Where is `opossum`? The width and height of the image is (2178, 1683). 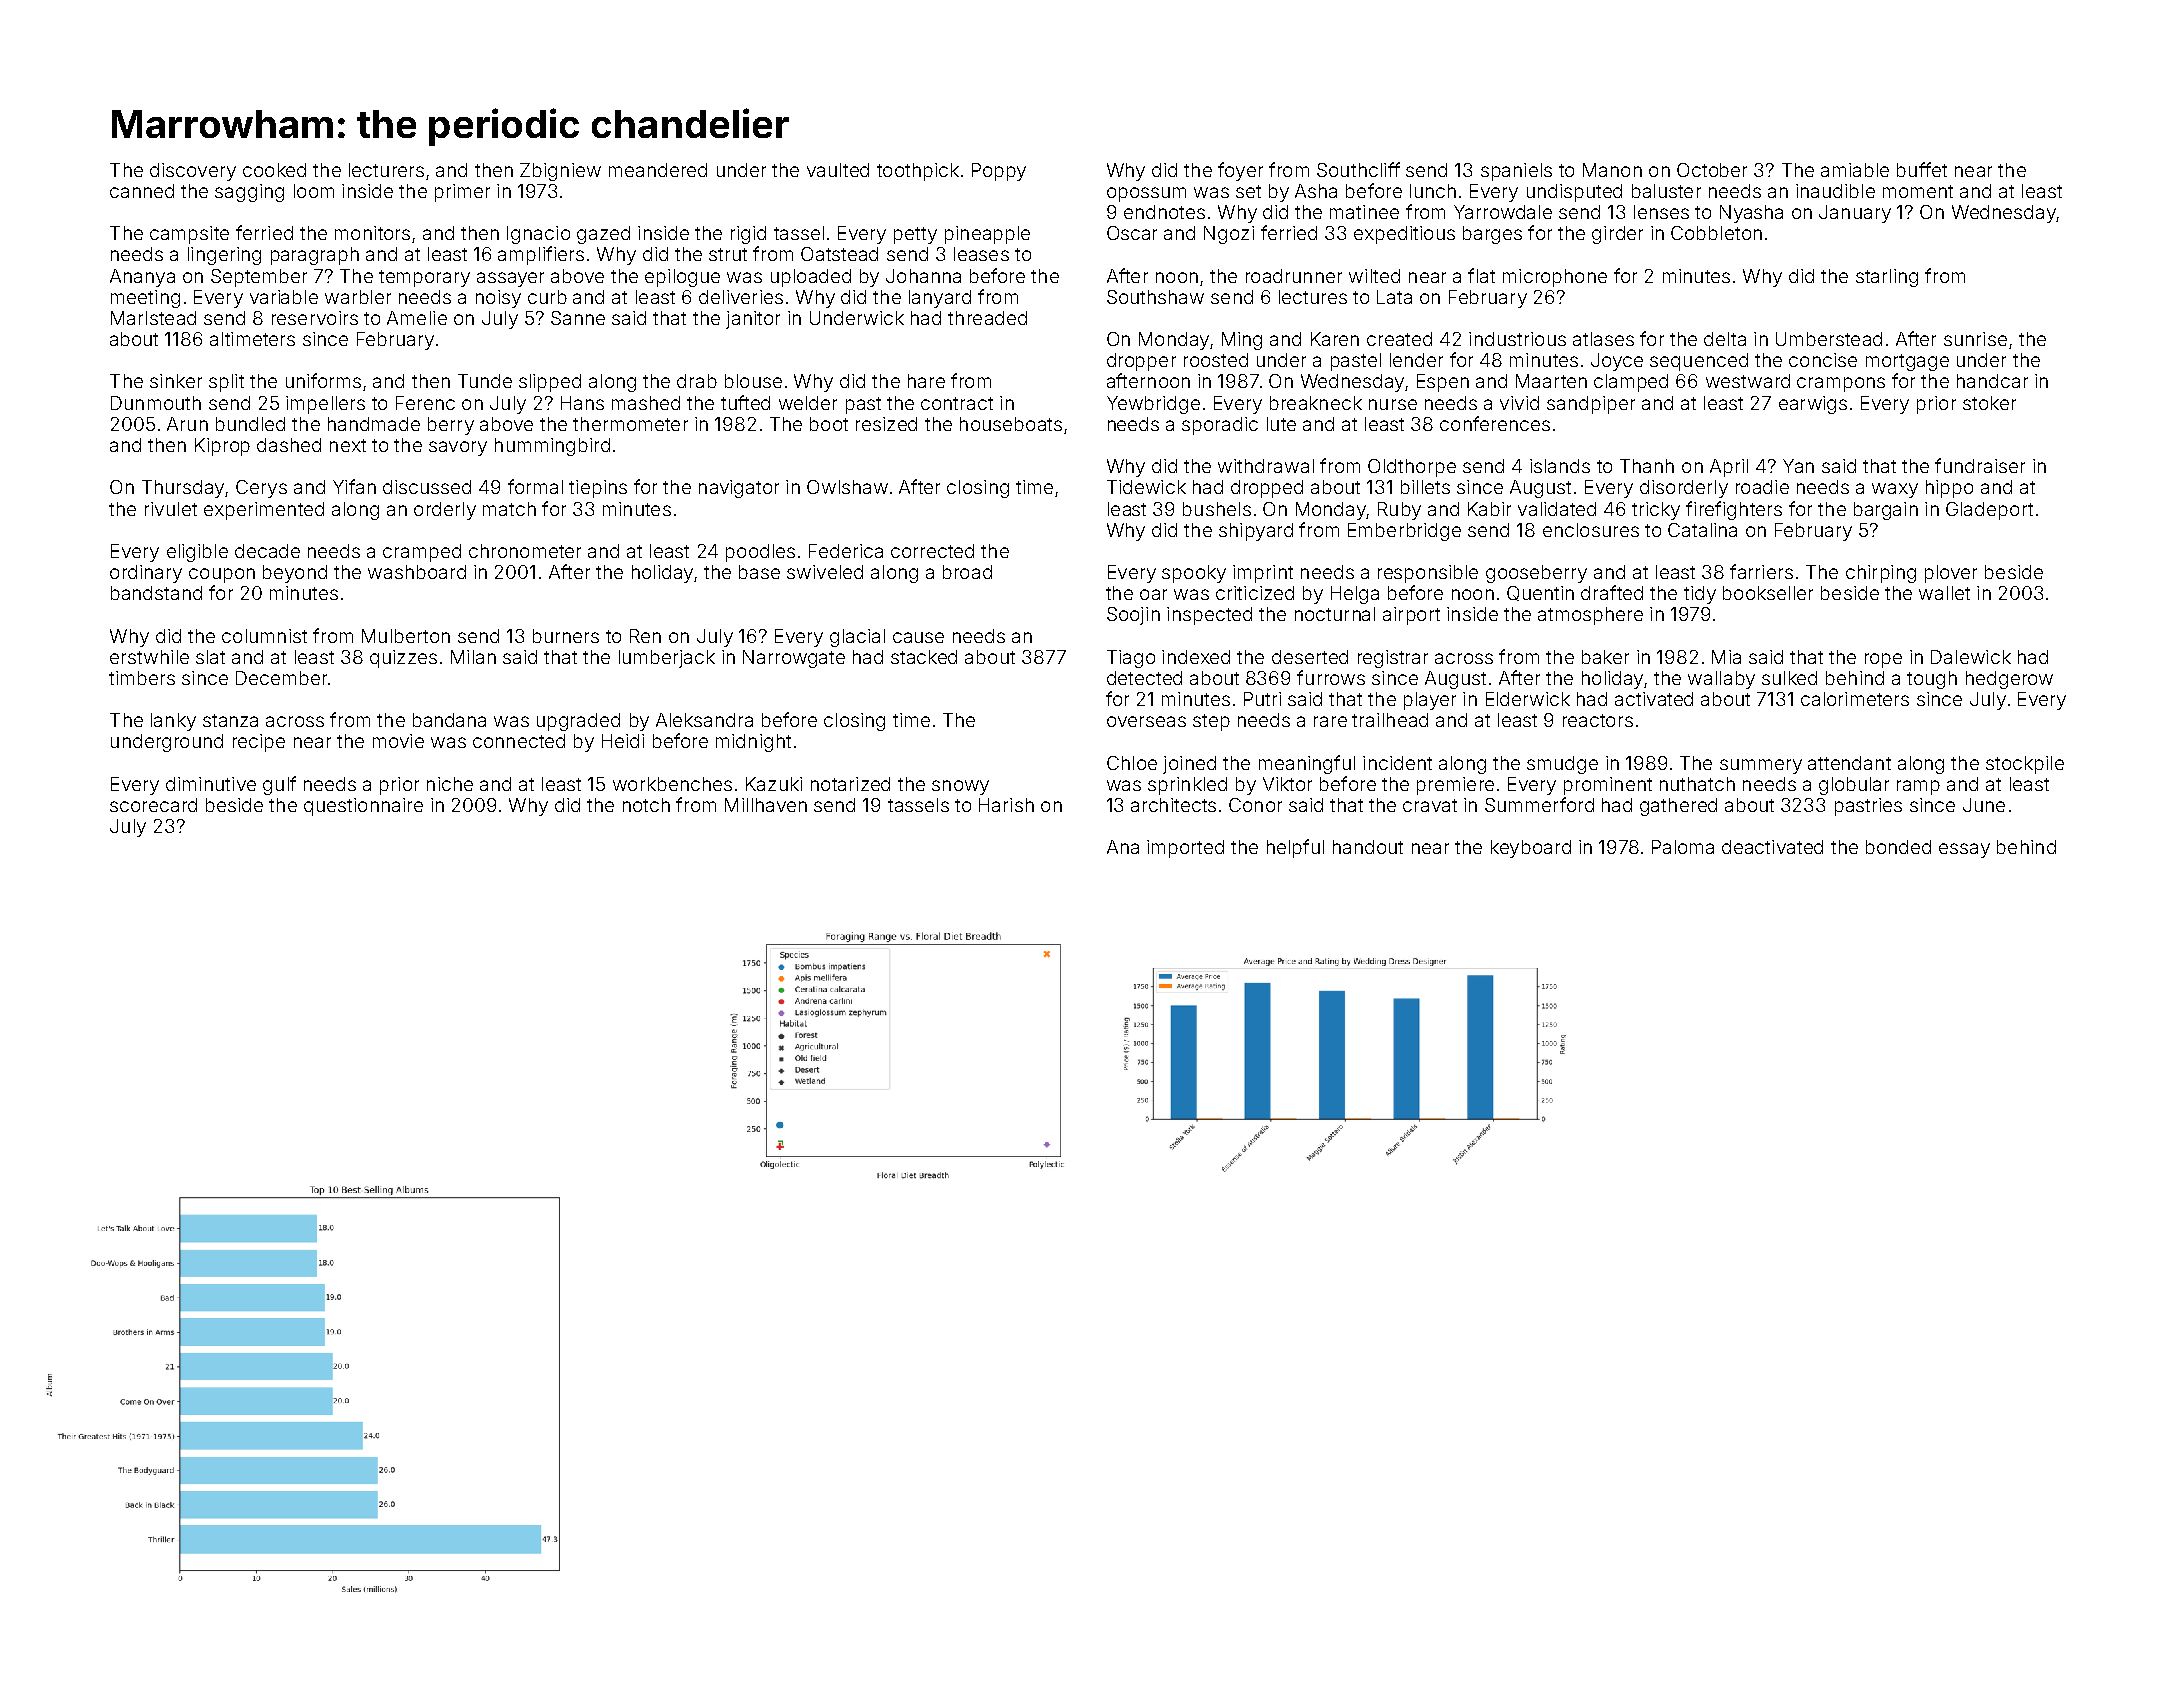
opossum is located at coordinates (1146, 194).
